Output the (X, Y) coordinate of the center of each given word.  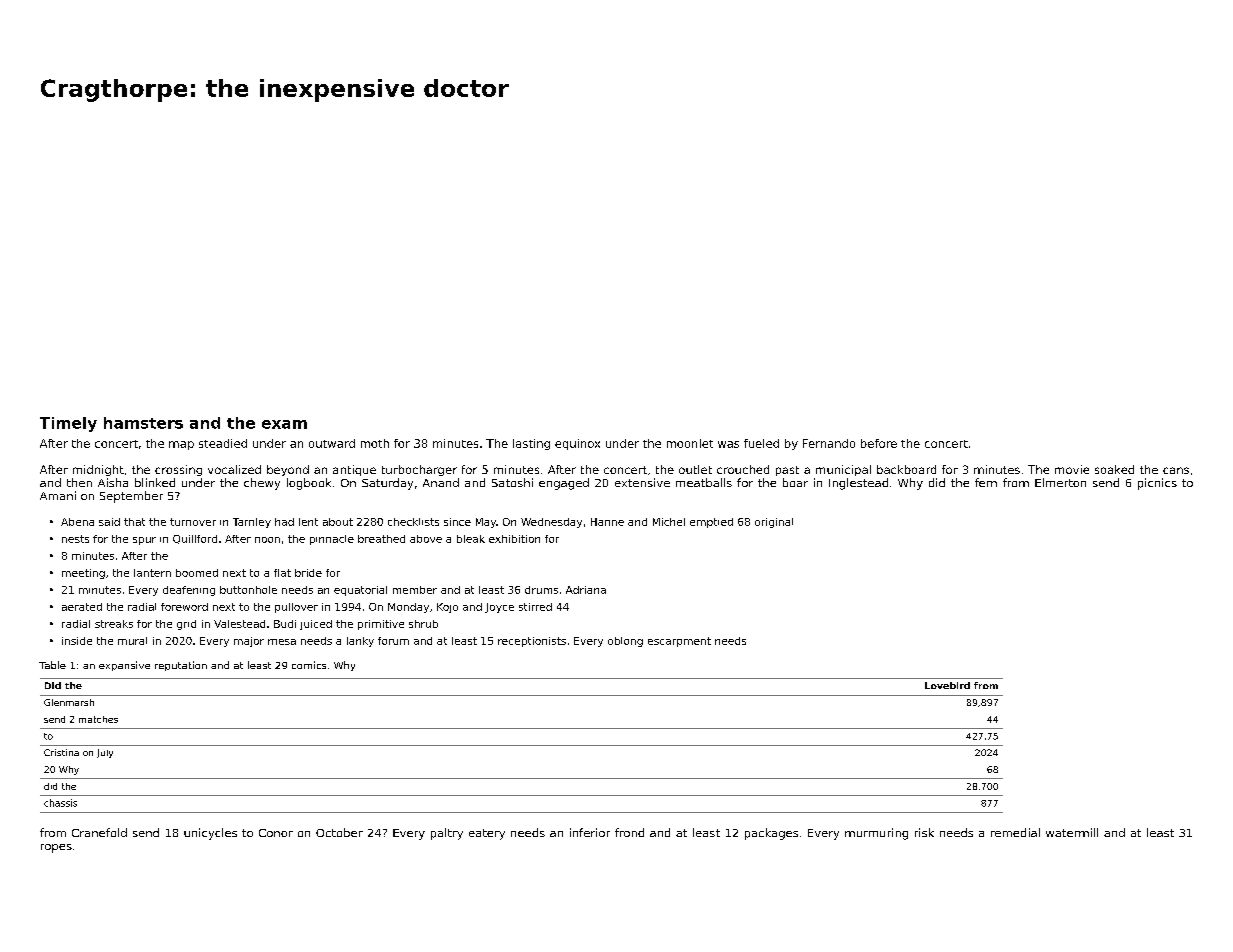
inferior (590, 832)
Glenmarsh (69, 702)
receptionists (532, 642)
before (879, 443)
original (774, 523)
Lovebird (947, 685)
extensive (642, 482)
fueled (761, 443)
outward (332, 443)
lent (308, 522)
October (339, 832)
